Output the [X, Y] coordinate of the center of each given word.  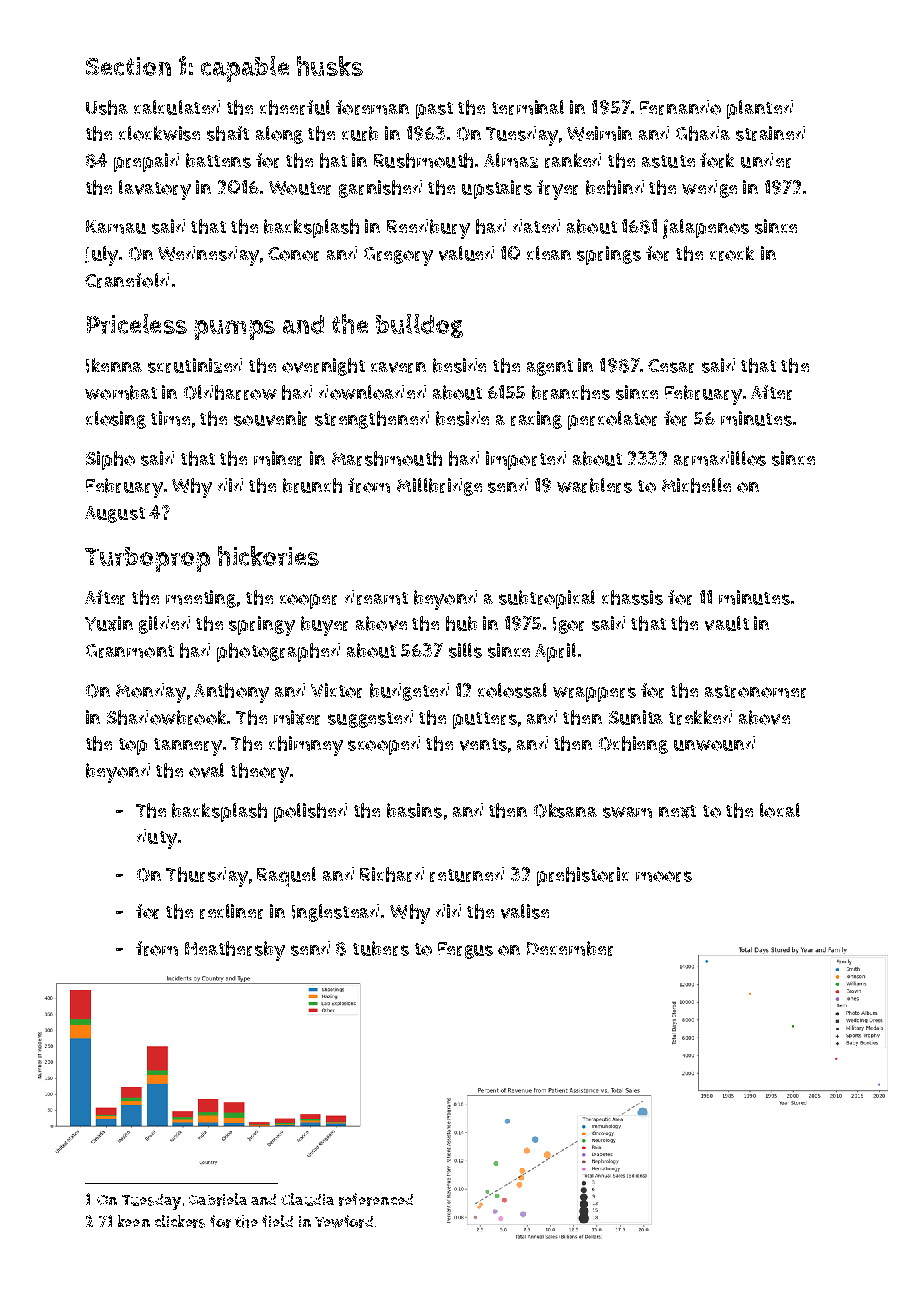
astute [668, 161]
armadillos [720, 458]
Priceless [137, 324]
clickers [180, 1221]
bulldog [419, 326]
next [677, 811]
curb [360, 133]
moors [664, 876]
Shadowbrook [166, 717]
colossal [512, 690]
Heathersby [235, 951]
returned [467, 874]
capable [245, 69]
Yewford [344, 1221]
